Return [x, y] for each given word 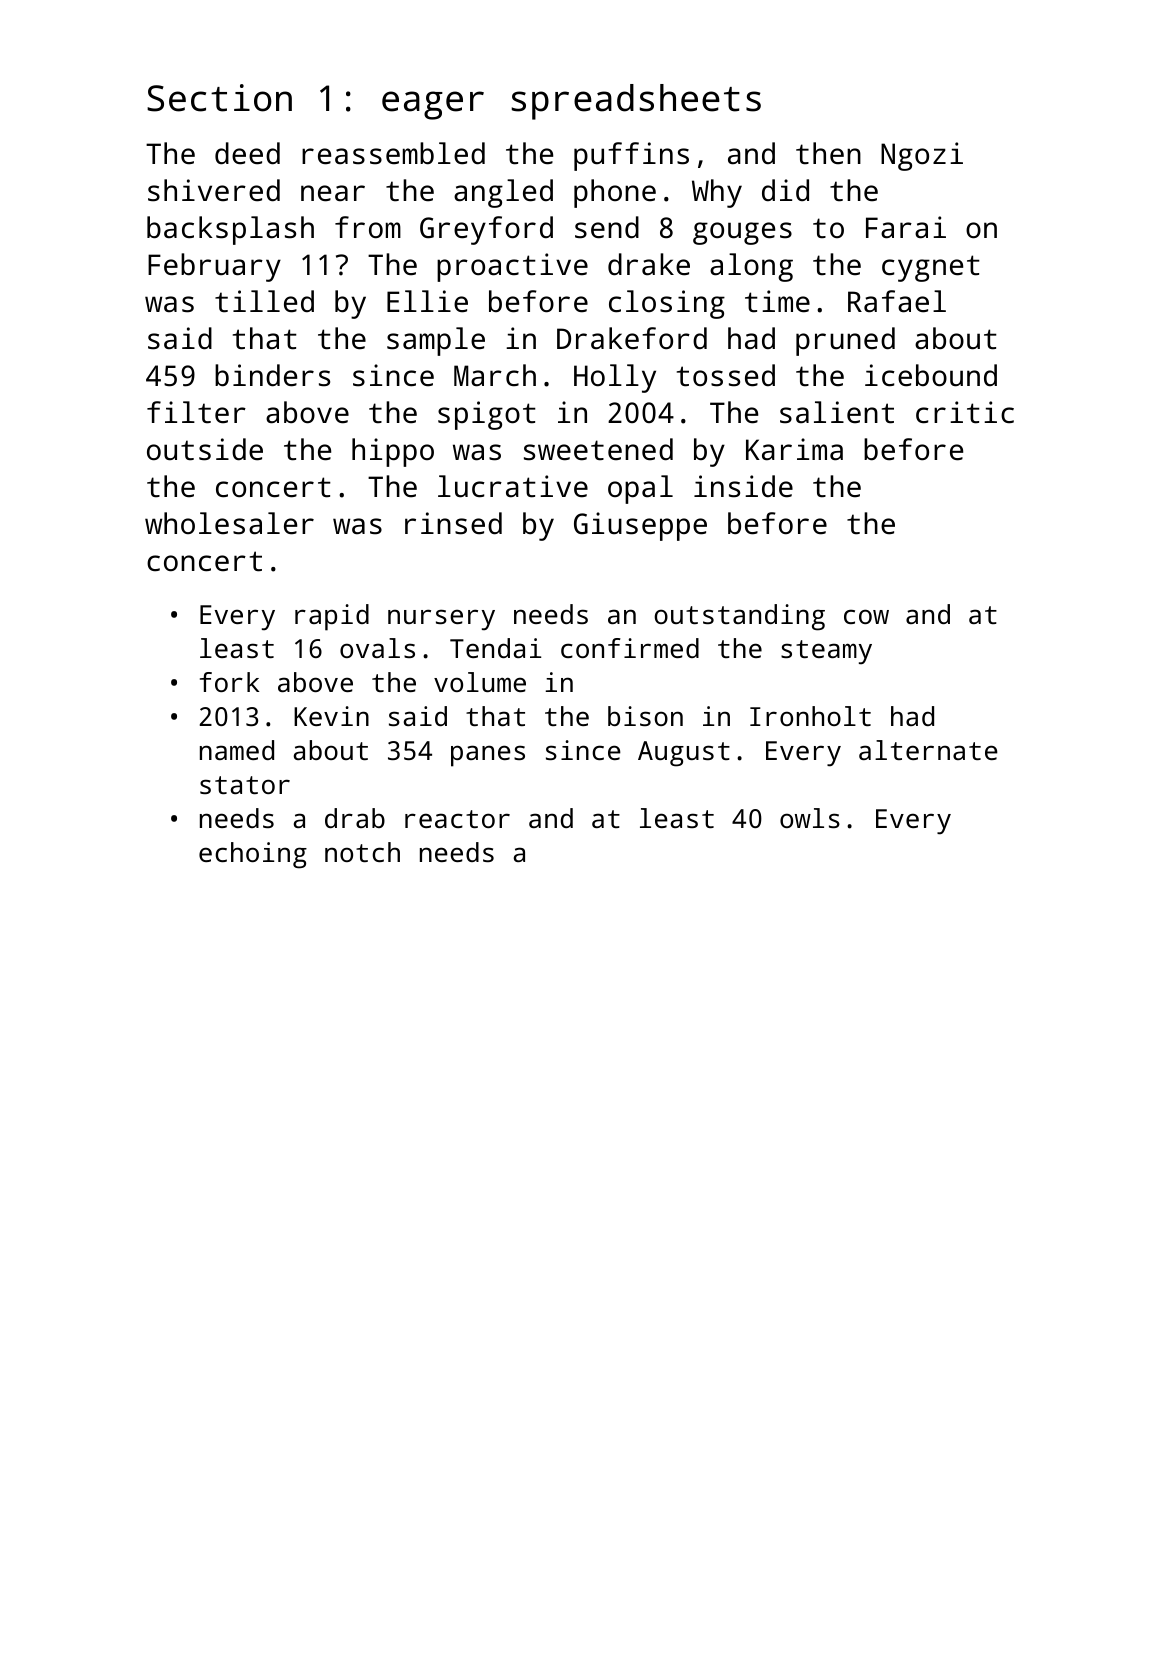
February [214, 267]
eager [433, 105]
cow [866, 616]
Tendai [495, 648]
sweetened [598, 449]
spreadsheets [636, 102]
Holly [615, 378]
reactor [457, 819]
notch [362, 852]
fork [229, 682]
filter [196, 412]
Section [219, 98]
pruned [845, 341]
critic [965, 412]
